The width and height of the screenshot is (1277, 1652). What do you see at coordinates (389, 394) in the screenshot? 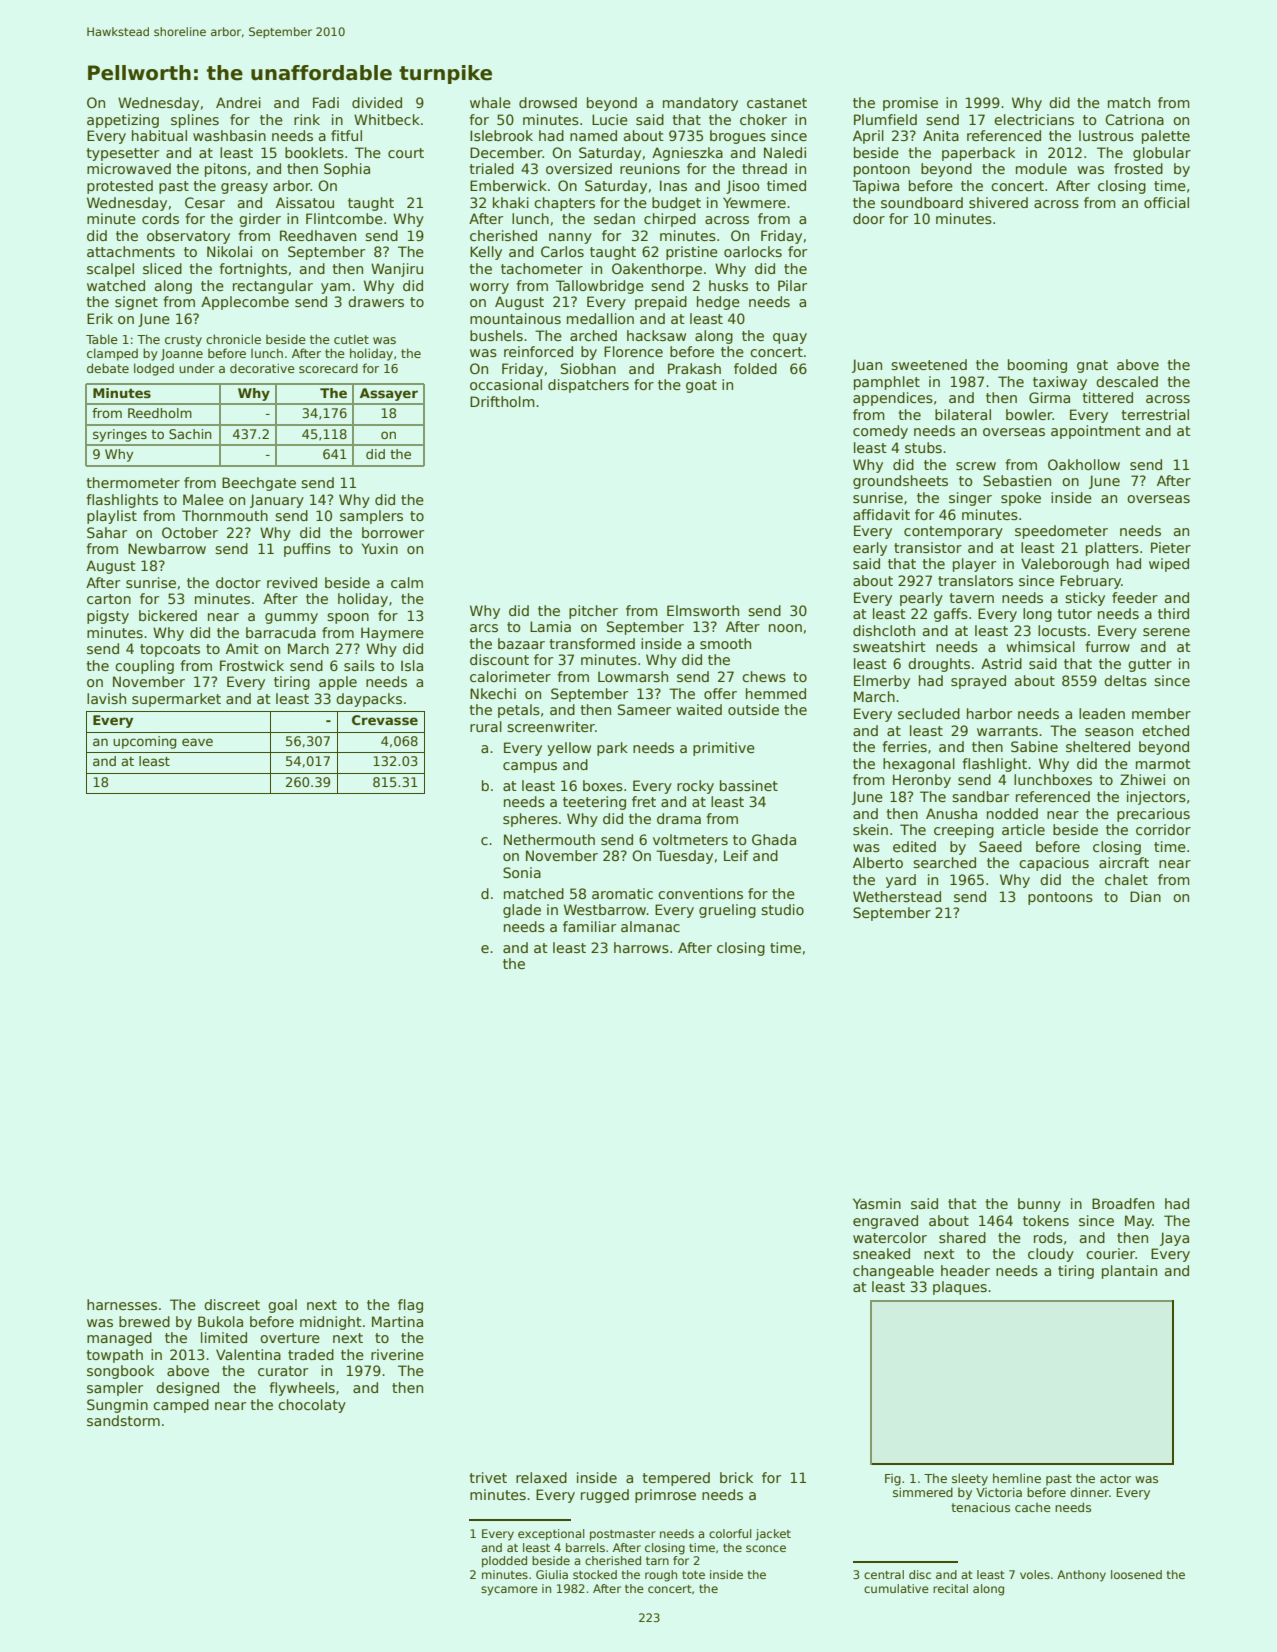
I see `Assayer` at bounding box center [389, 394].
